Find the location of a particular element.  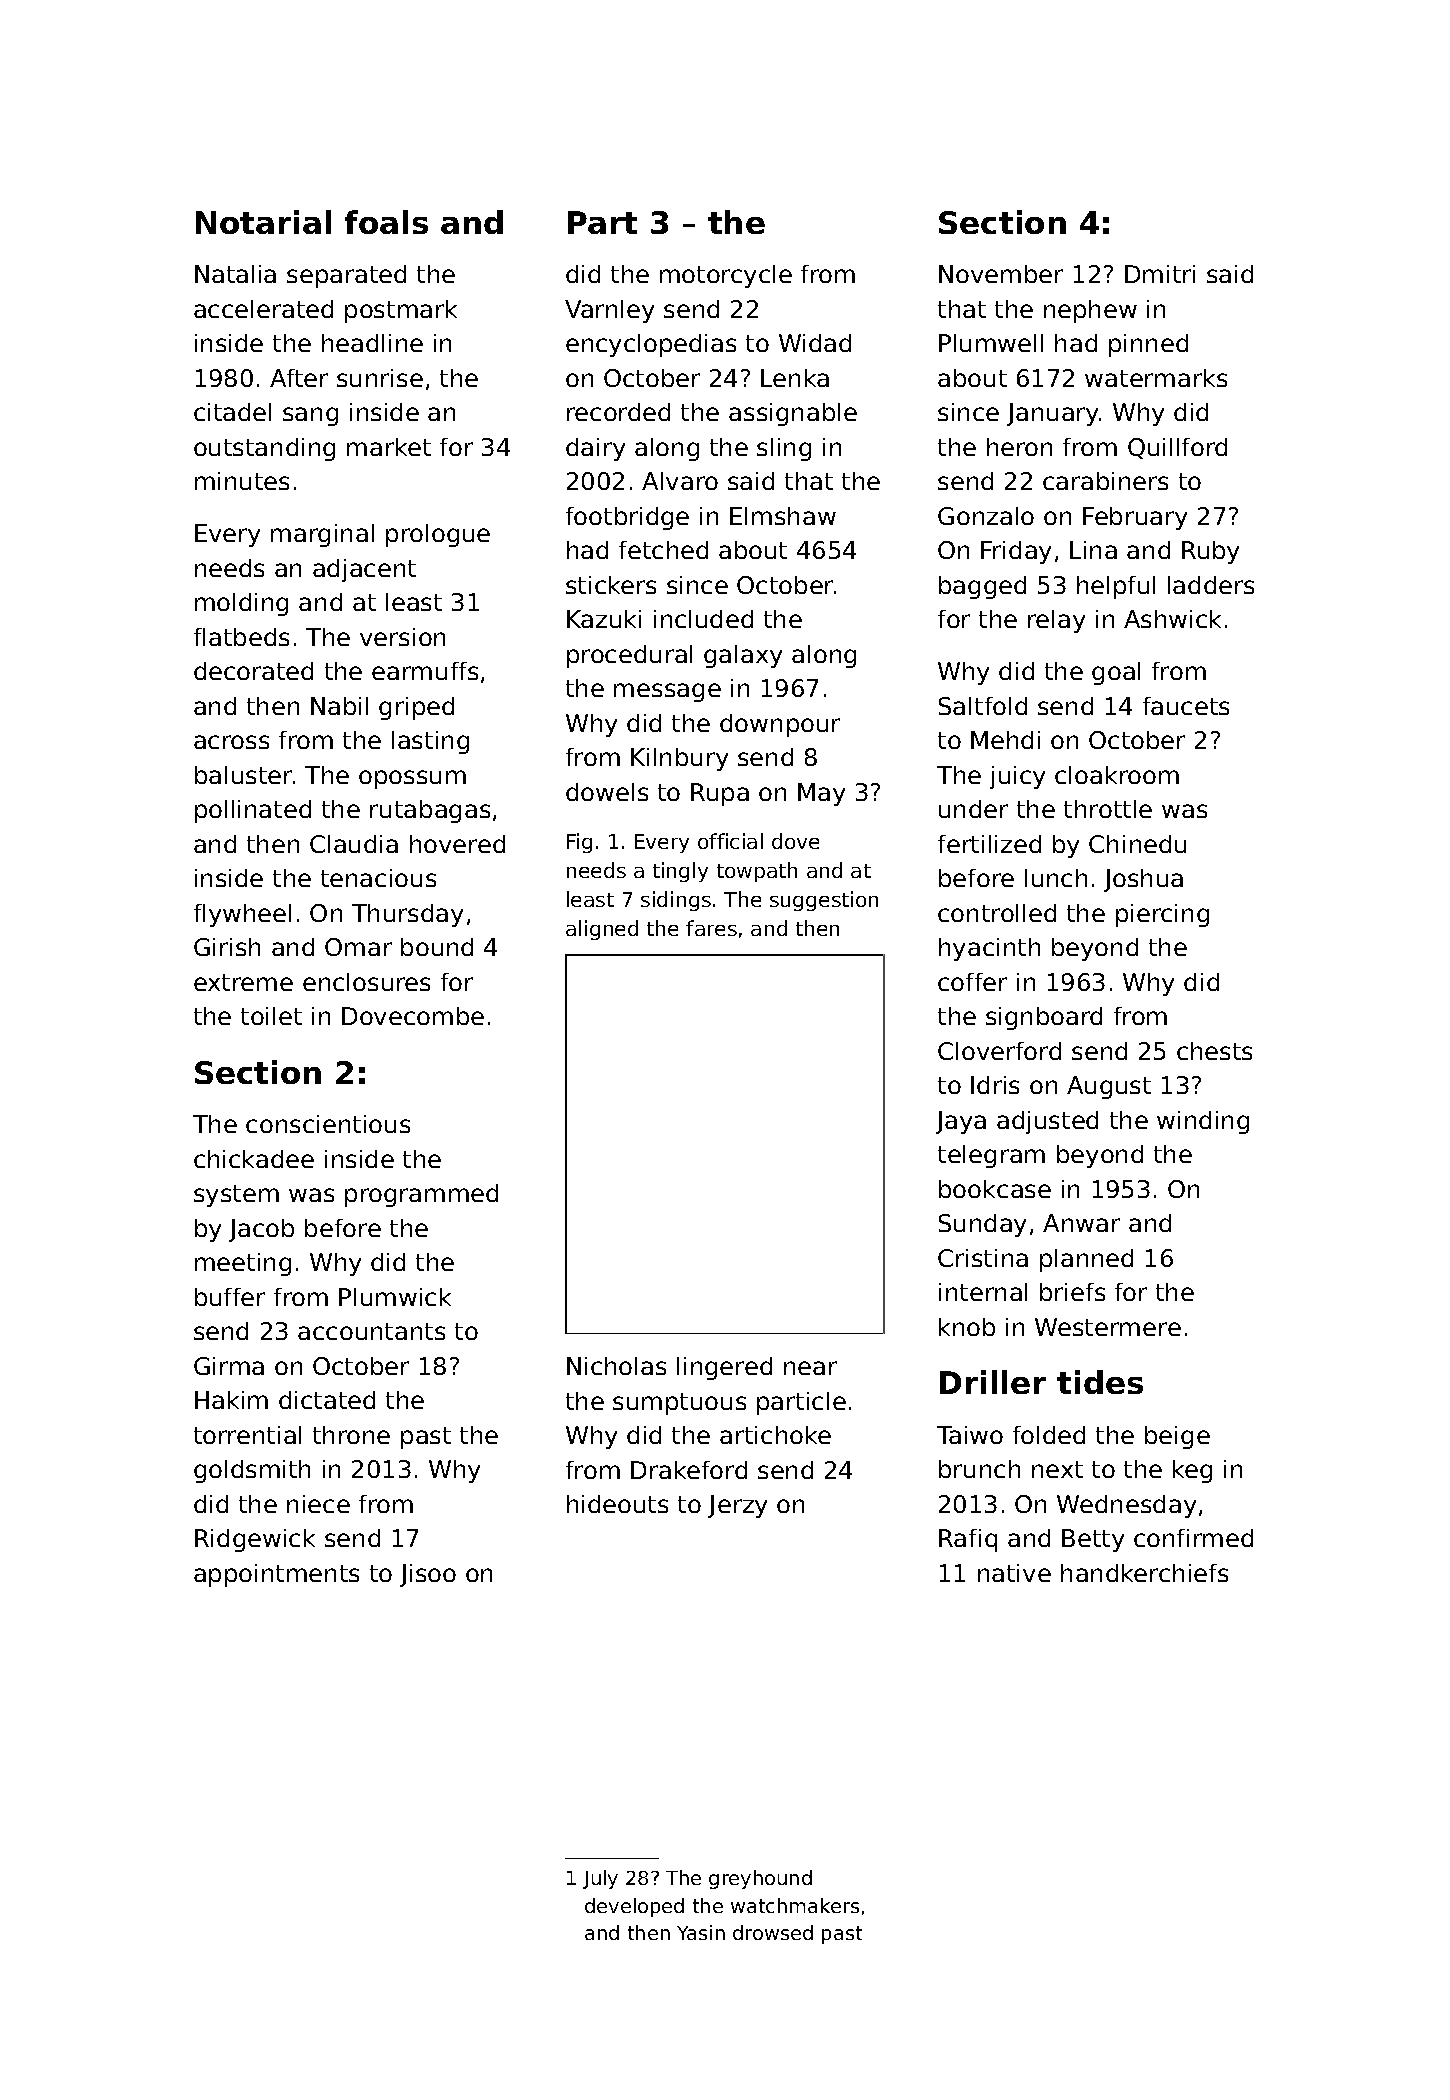

appointments is located at coordinates (276, 1575).
